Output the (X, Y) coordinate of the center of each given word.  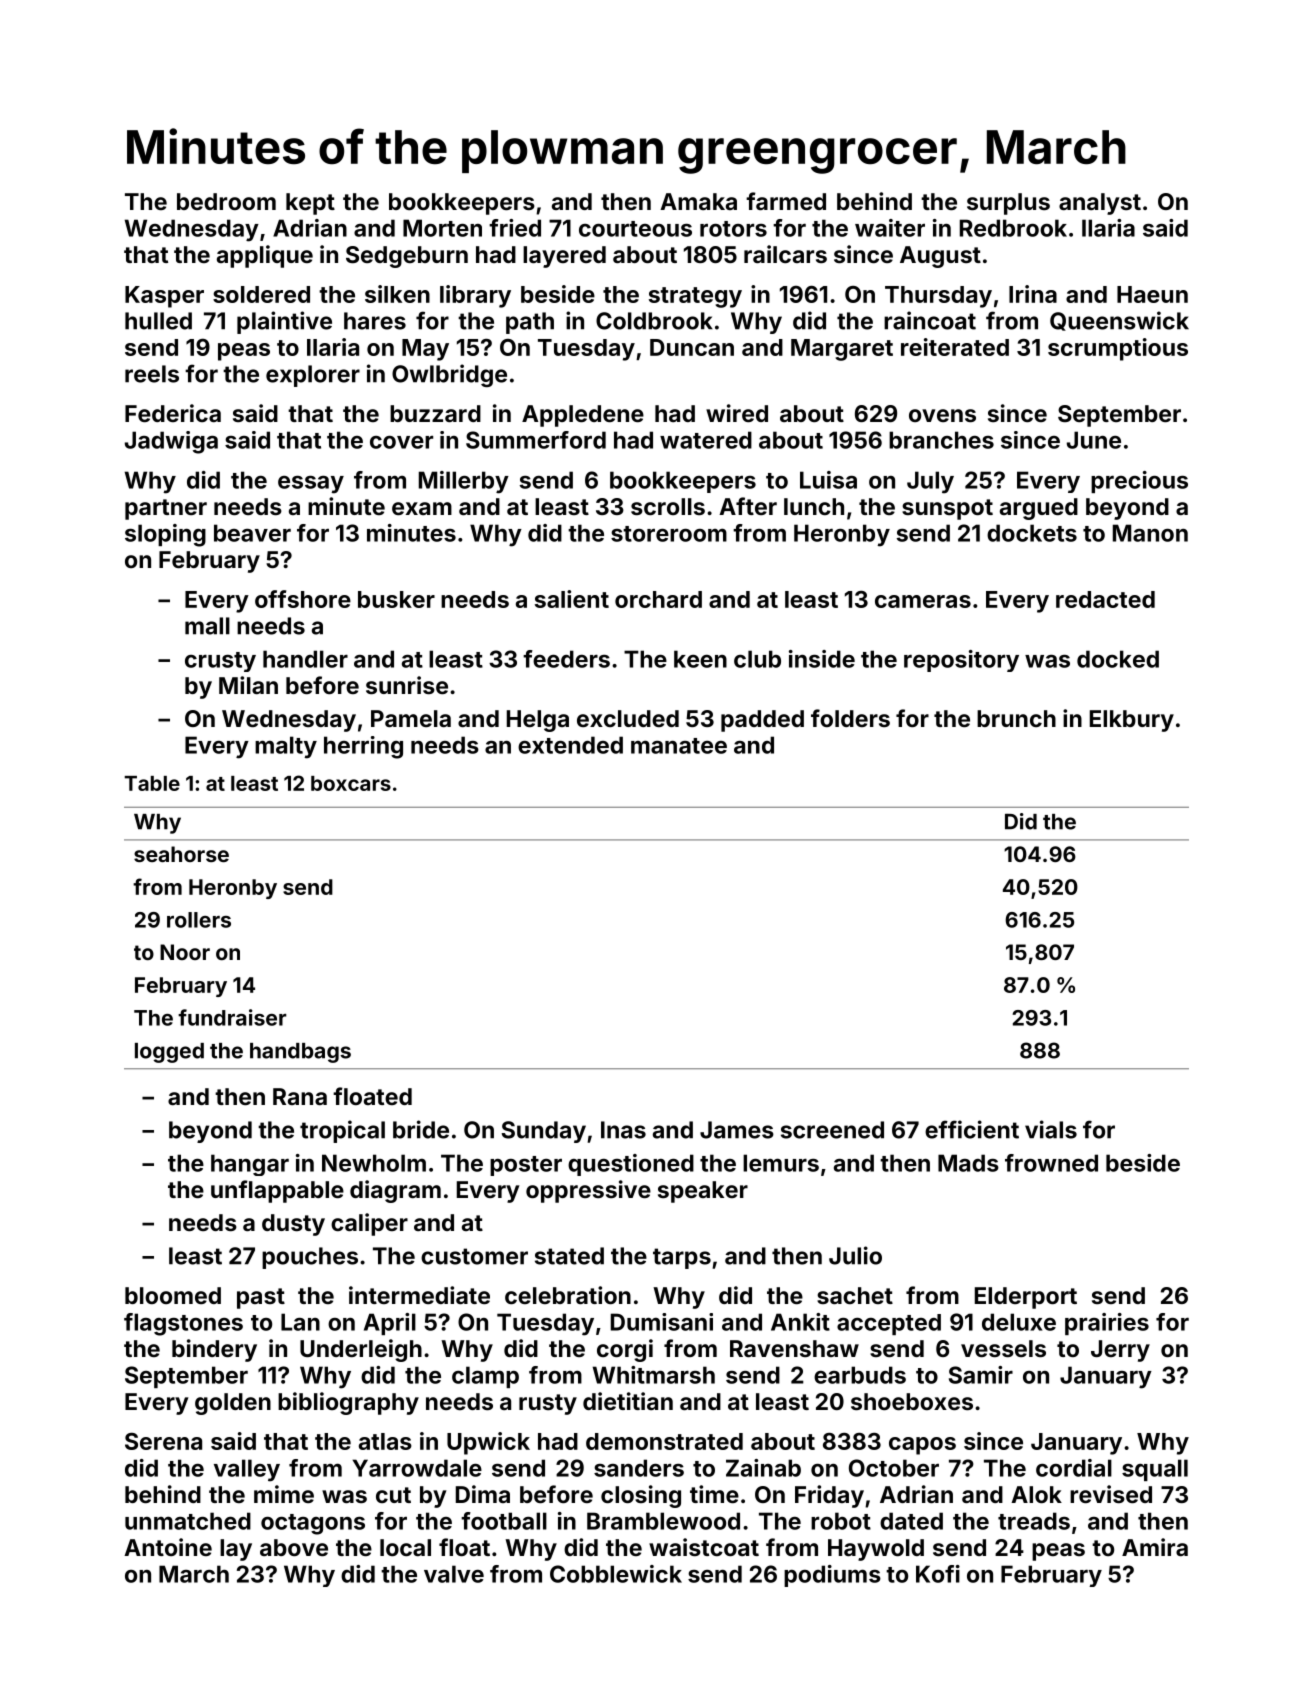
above (294, 1547)
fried (515, 228)
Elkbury (1132, 721)
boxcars (351, 783)
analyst (1100, 204)
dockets (1032, 533)
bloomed (173, 1295)
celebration (568, 1295)
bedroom (226, 201)
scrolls (668, 506)
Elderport (1026, 1298)
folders (850, 718)
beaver (252, 533)
